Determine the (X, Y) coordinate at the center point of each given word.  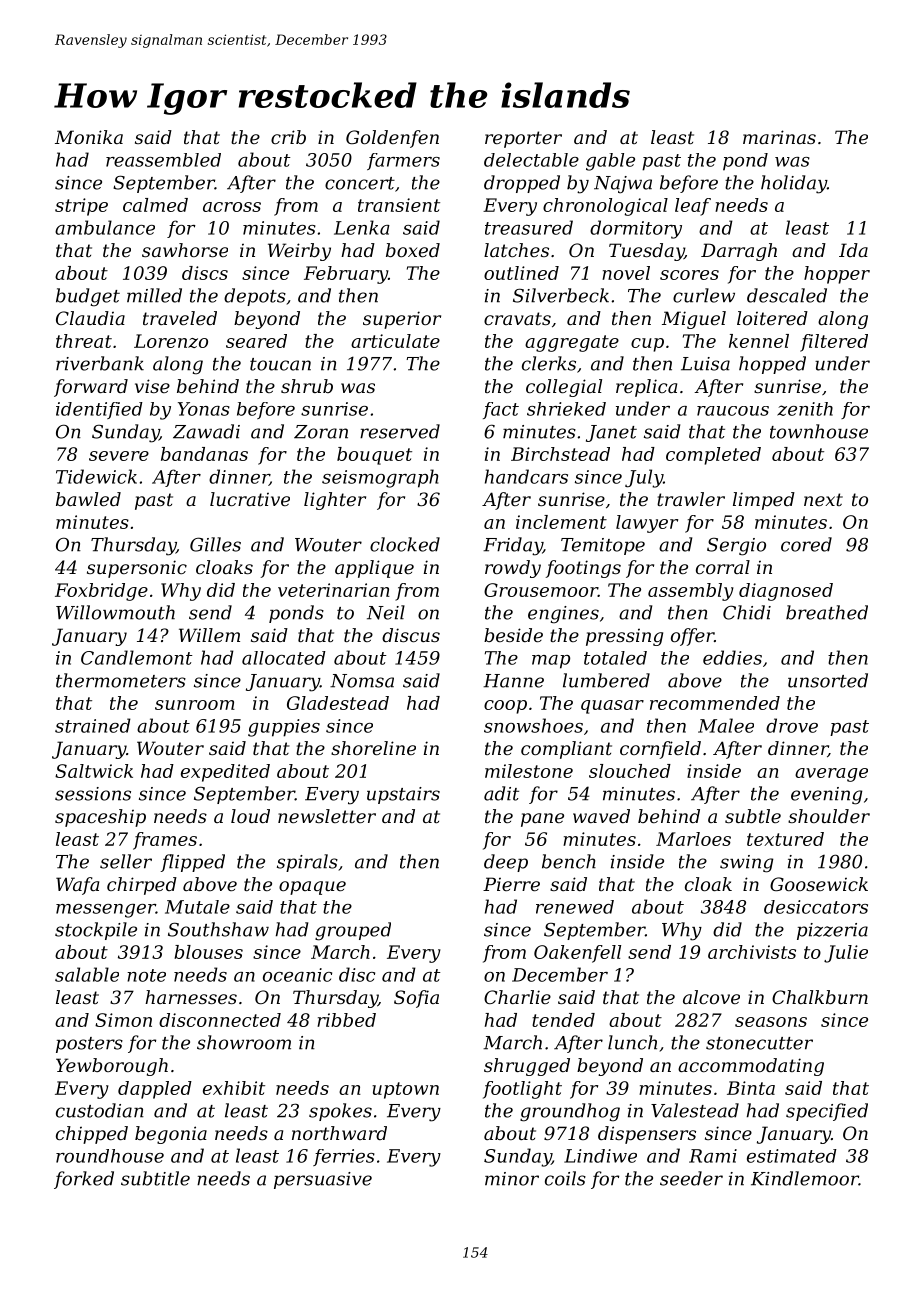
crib (288, 137)
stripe (81, 207)
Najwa (623, 184)
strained (93, 725)
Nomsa (362, 681)
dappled (155, 1090)
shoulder (829, 816)
